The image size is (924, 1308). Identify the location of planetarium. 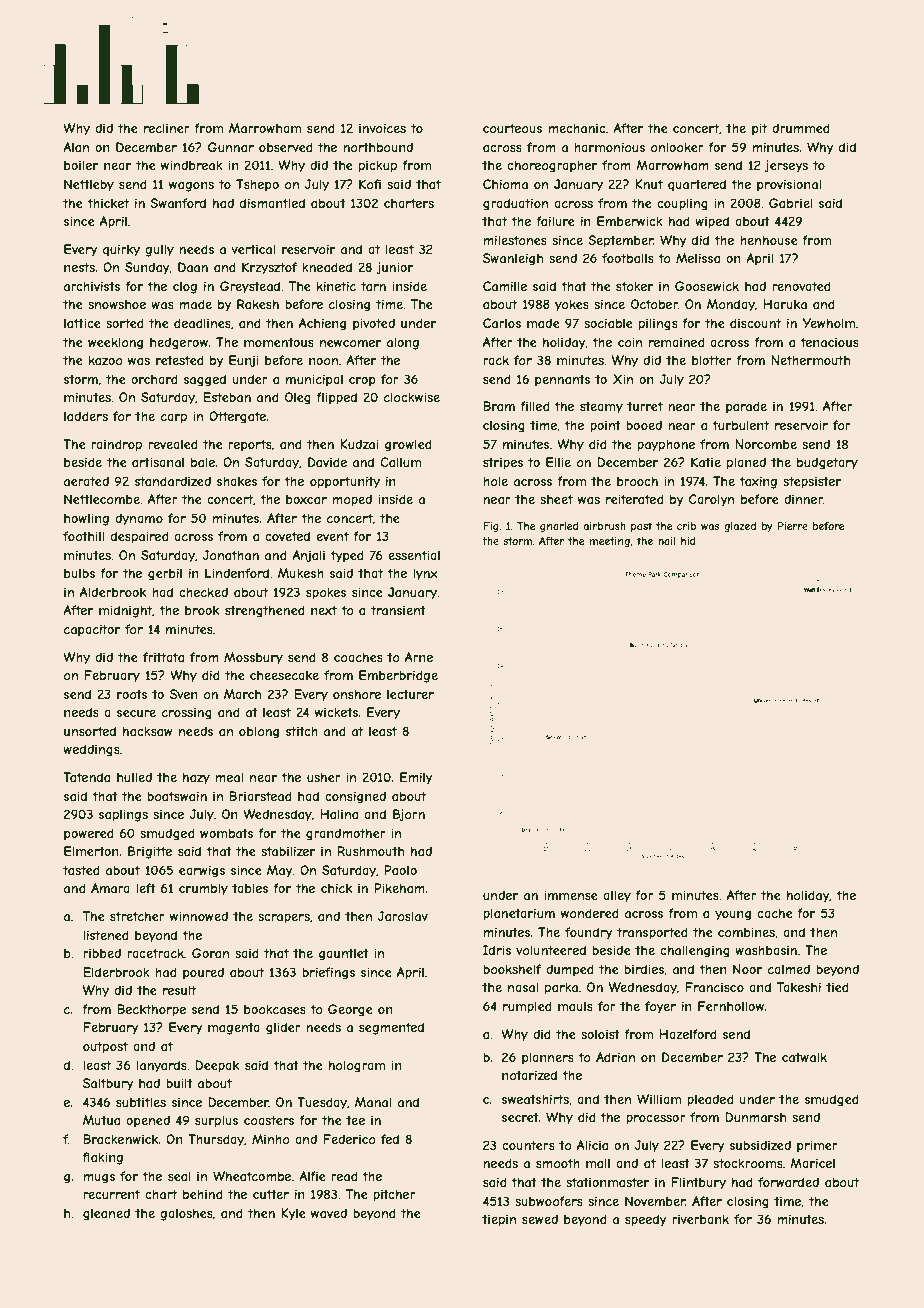
(519, 914).
